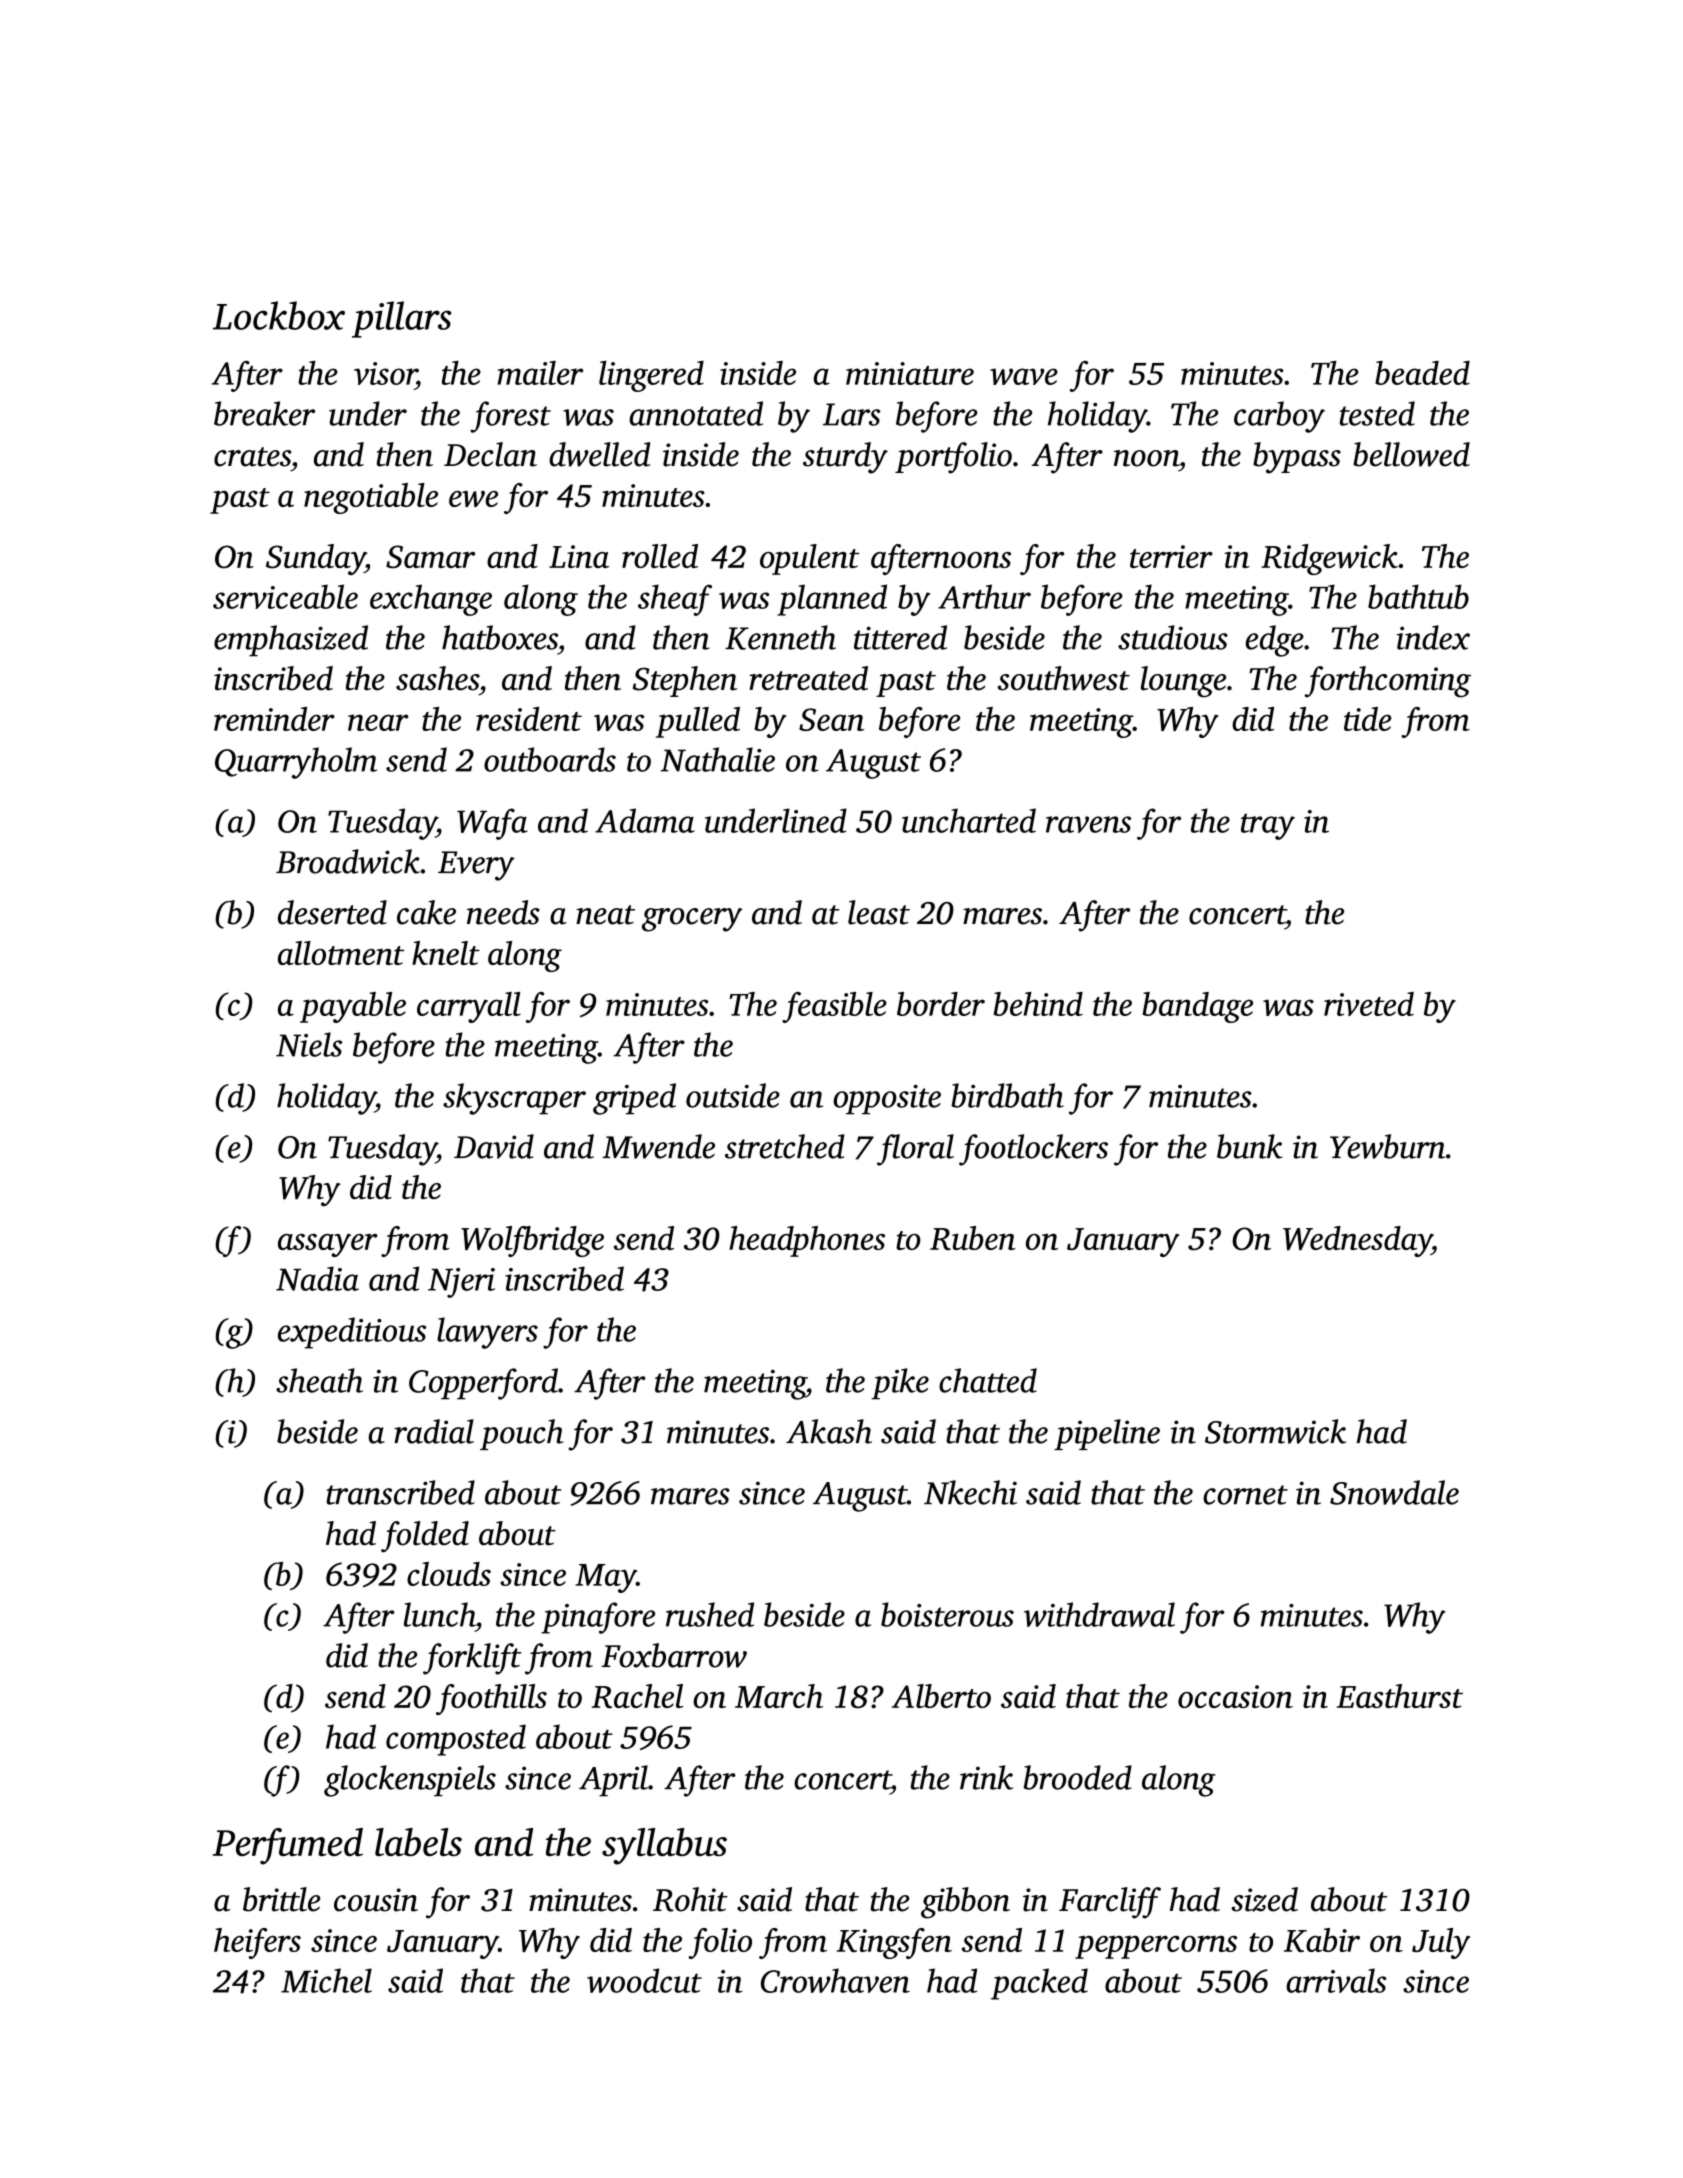 This screenshot has height=2178, width=1683. What do you see at coordinates (1156, 1947) in the screenshot?
I see `peppercorns` at bounding box center [1156, 1947].
